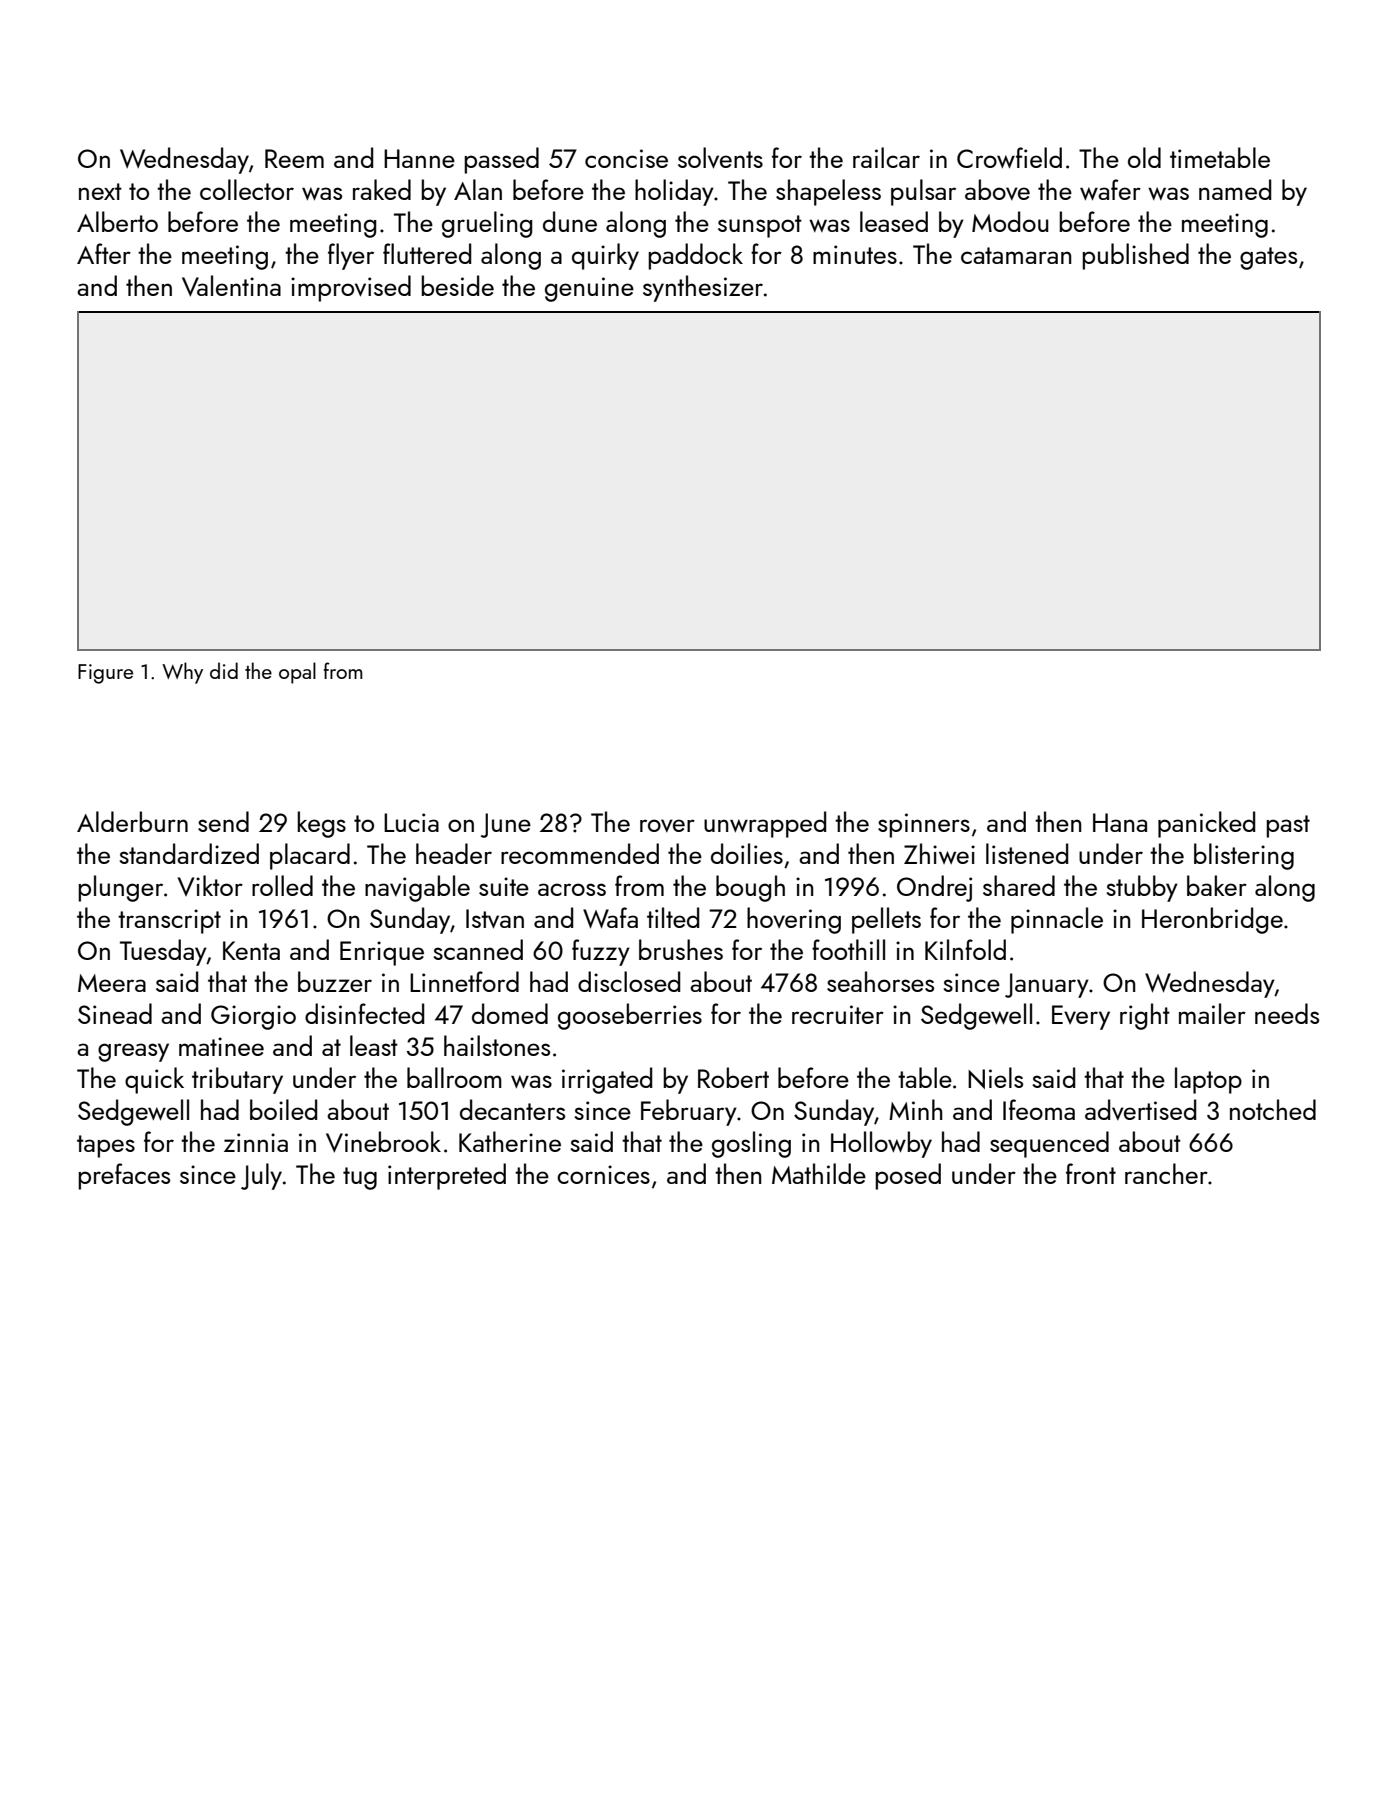 The width and height of the screenshot is (1398, 1809). Describe the element at coordinates (703, 288) in the screenshot. I see `synthesizer` at that location.
